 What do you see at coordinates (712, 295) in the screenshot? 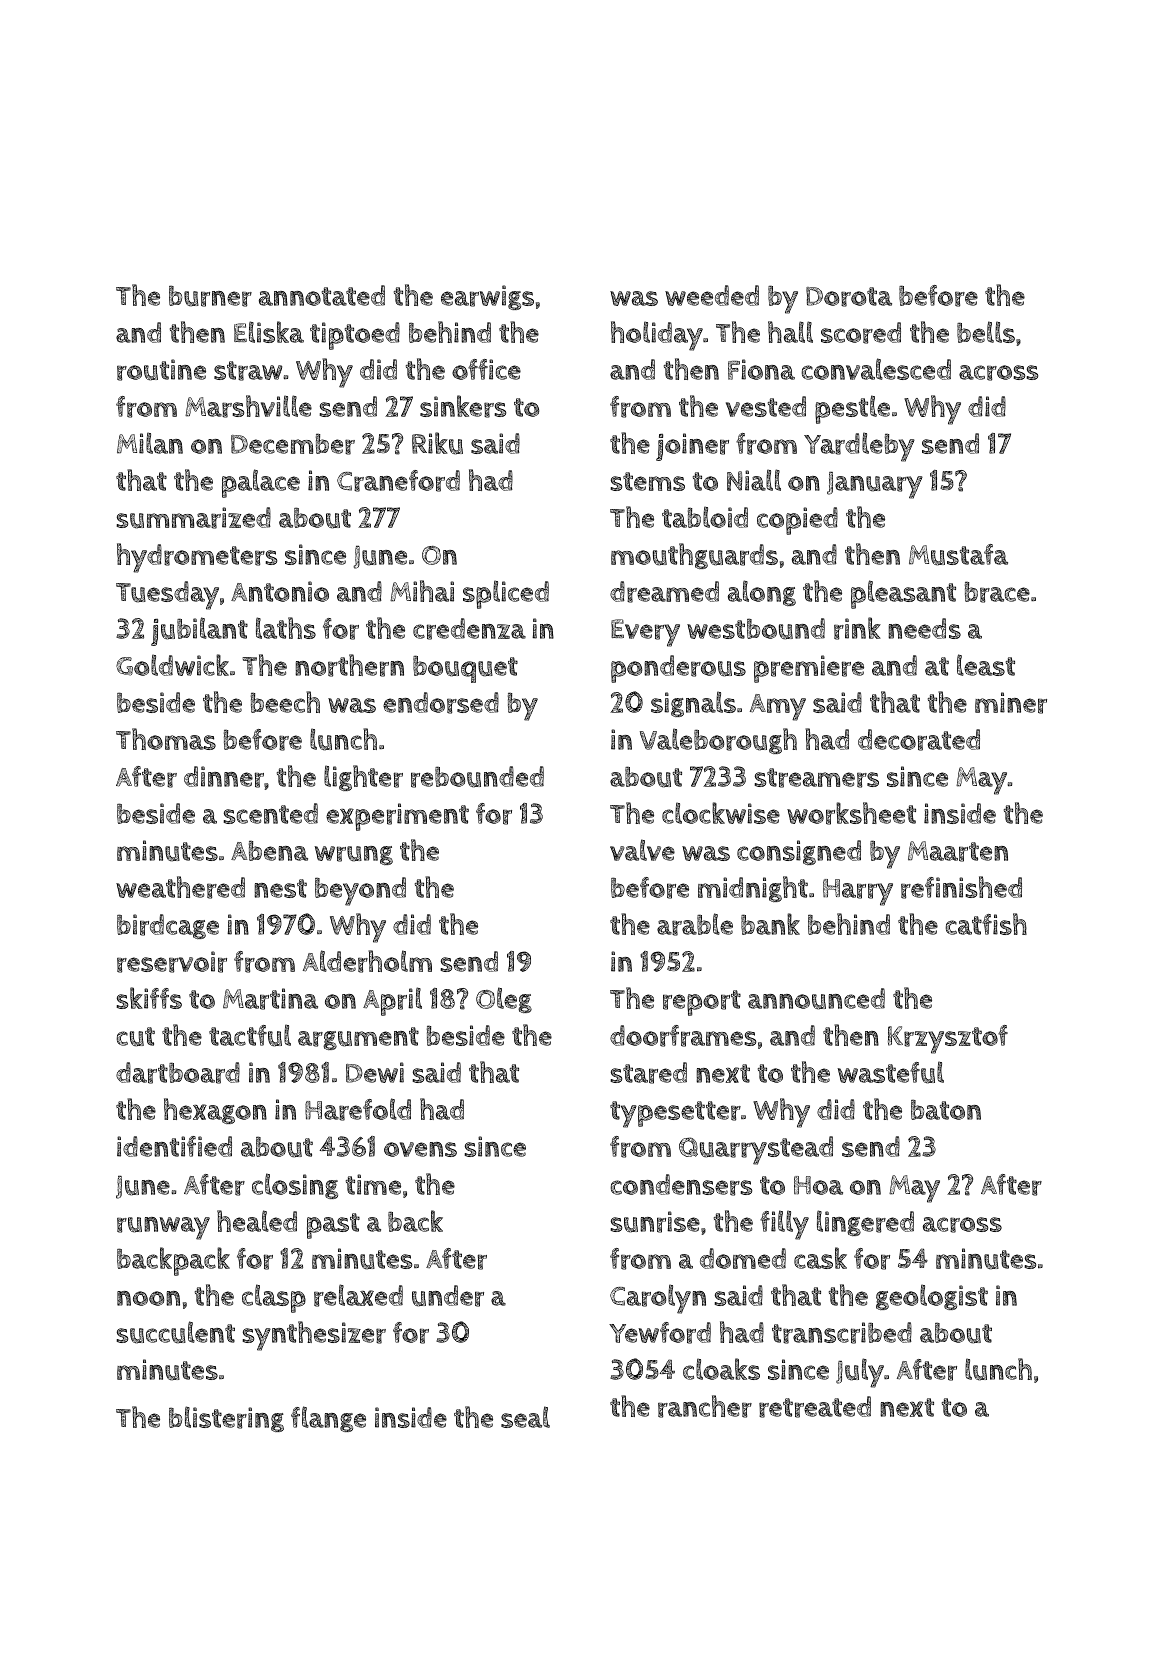
I see `weeded` at bounding box center [712, 295].
